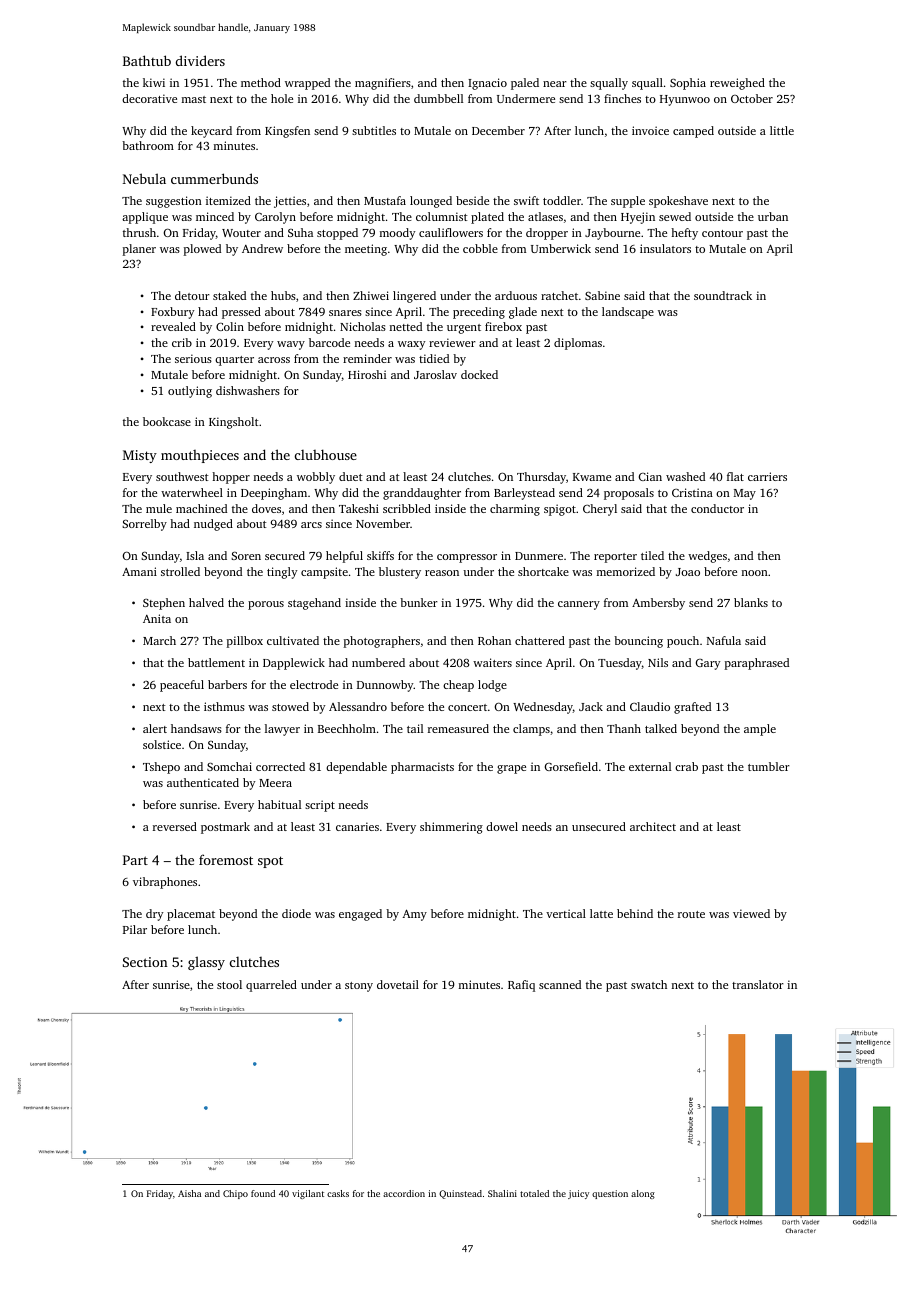 The image size is (924, 1308). What do you see at coordinates (525, 84) in the page?
I see `paled` at bounding box center [525, 84].
